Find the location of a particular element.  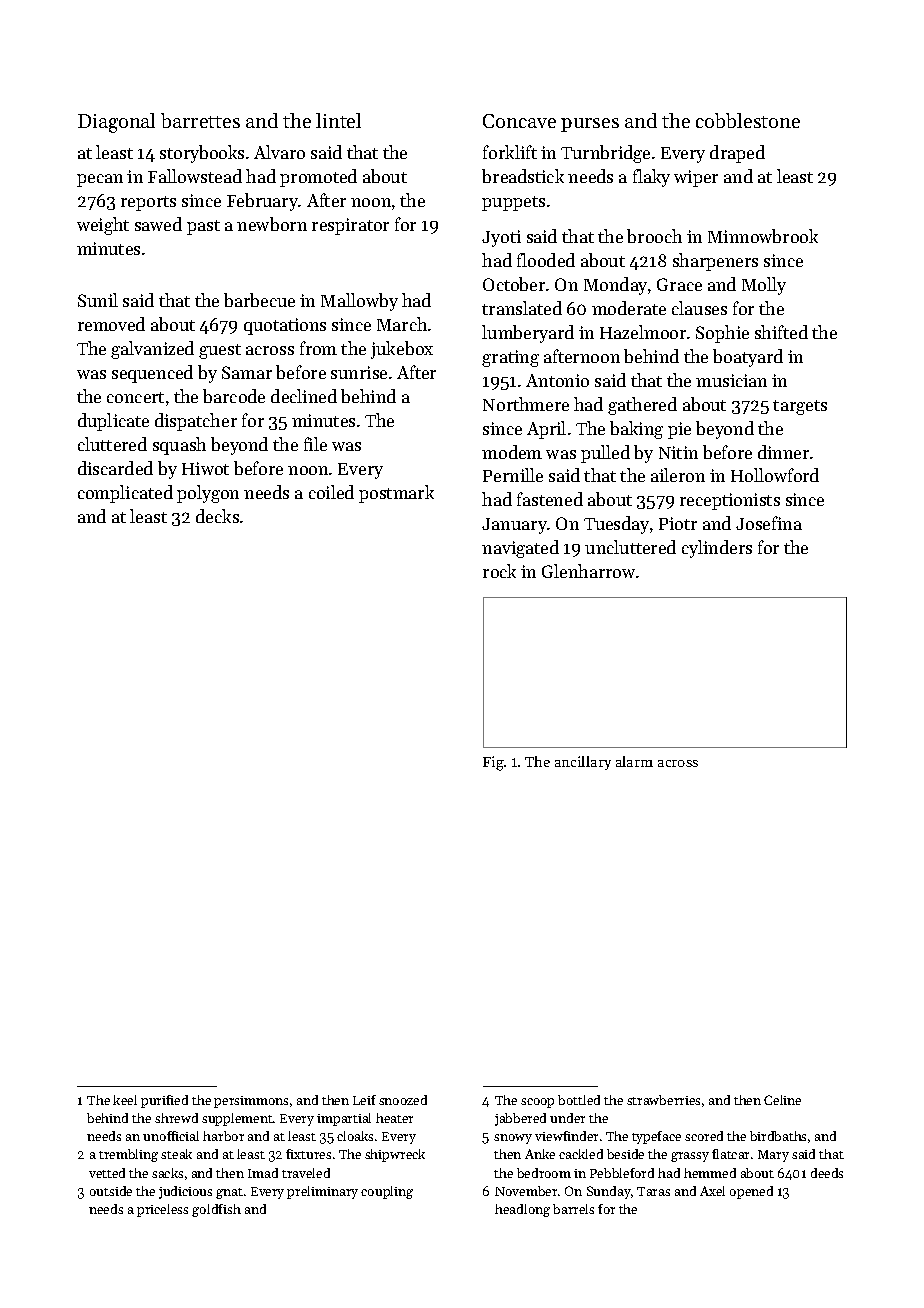

Leif is located at coordinates (364, 1100).
